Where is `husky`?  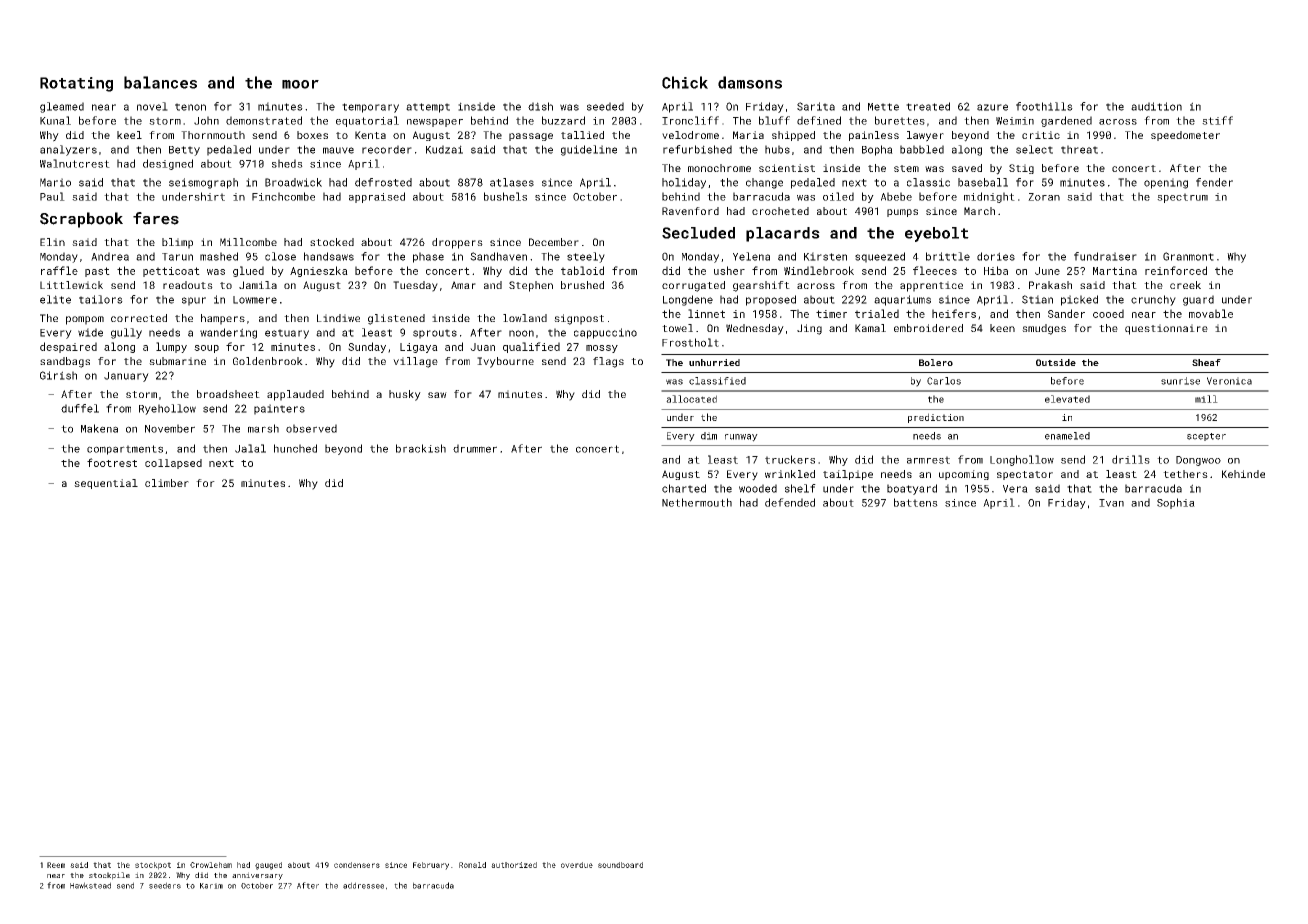 husky is located at coordinates (405, 395).
